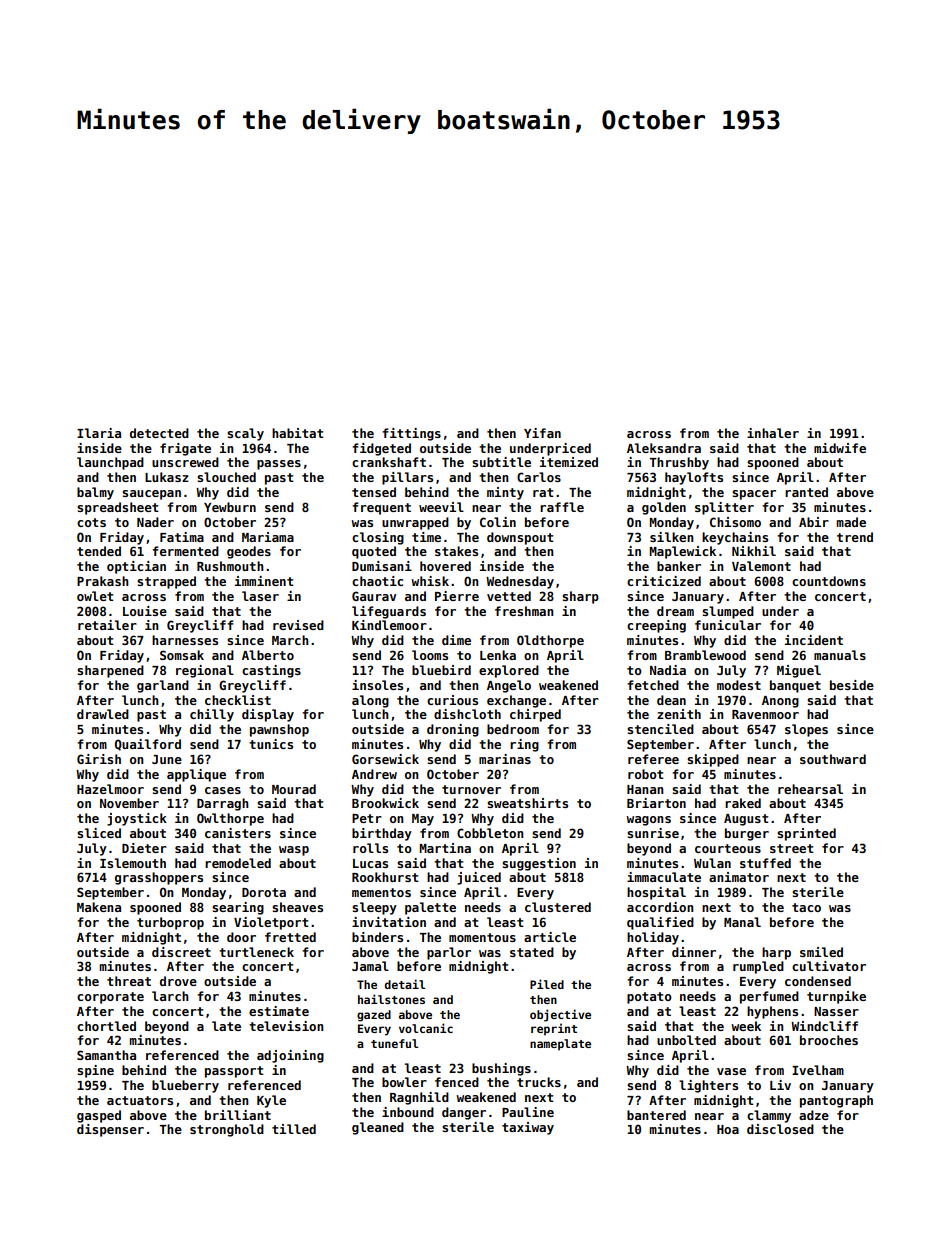 The image size is (952, 1233). I want to click on insoles, so click(377, 685).
